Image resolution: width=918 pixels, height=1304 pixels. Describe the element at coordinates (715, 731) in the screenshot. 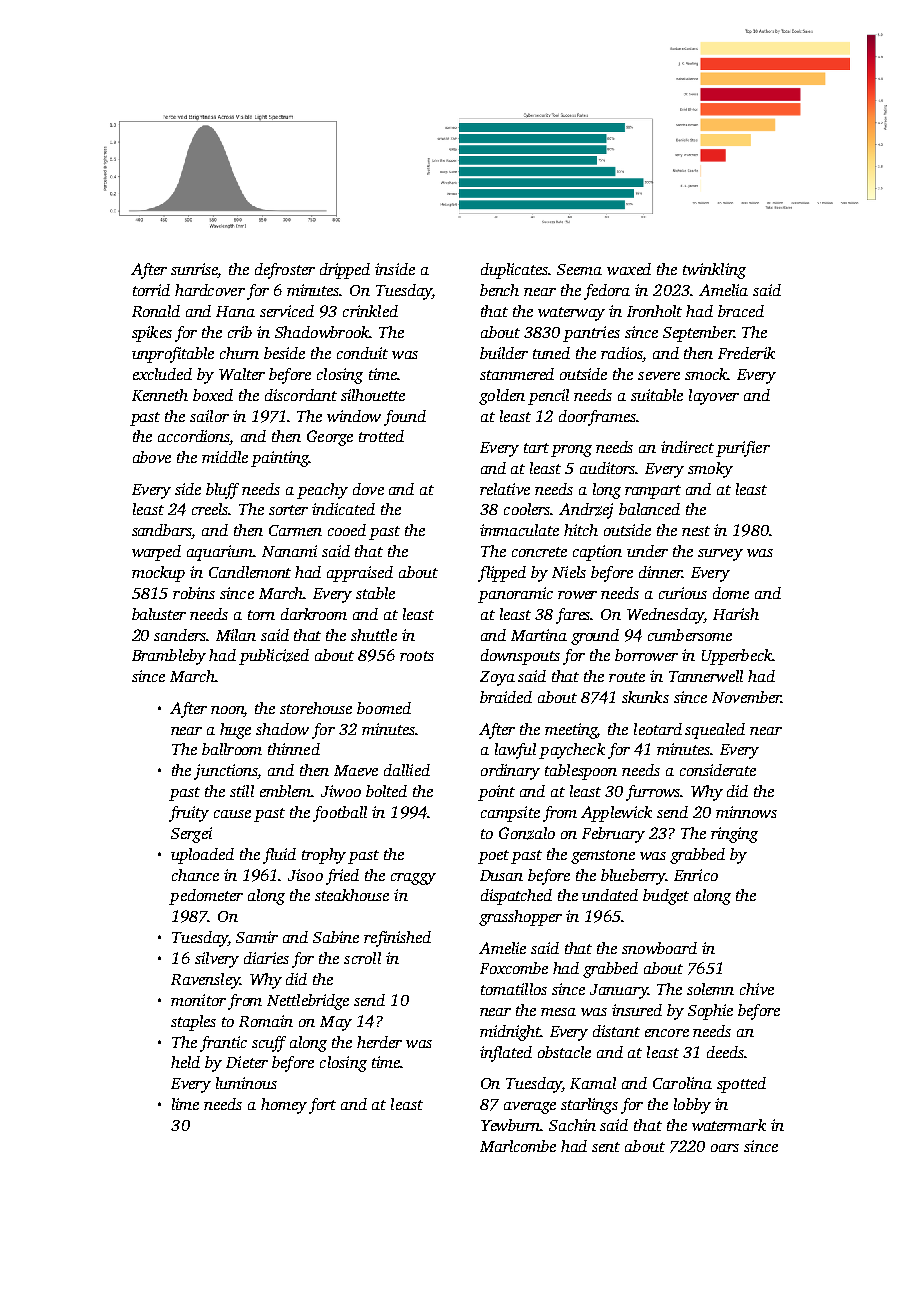

I see `squealed` at that location.
